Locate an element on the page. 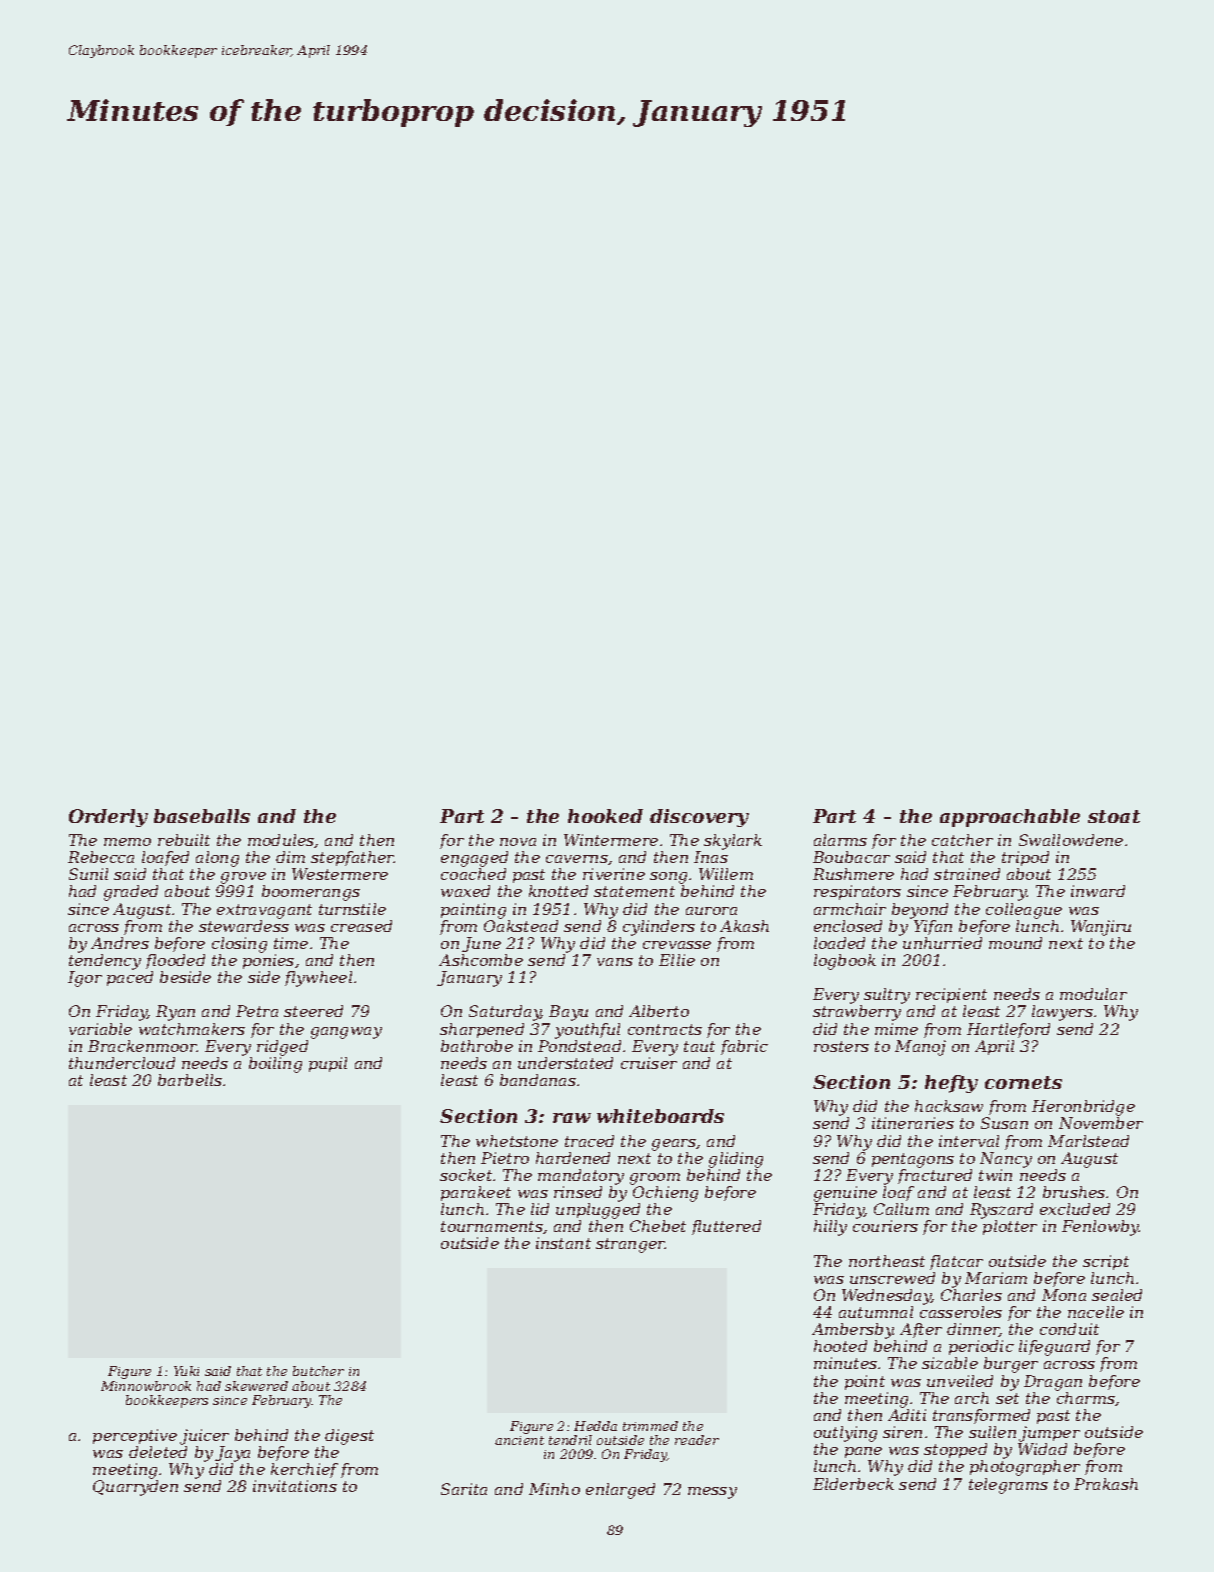 The height and width of the document is (1572, 1214). strawberry is located at coordinates (857, 1013).
